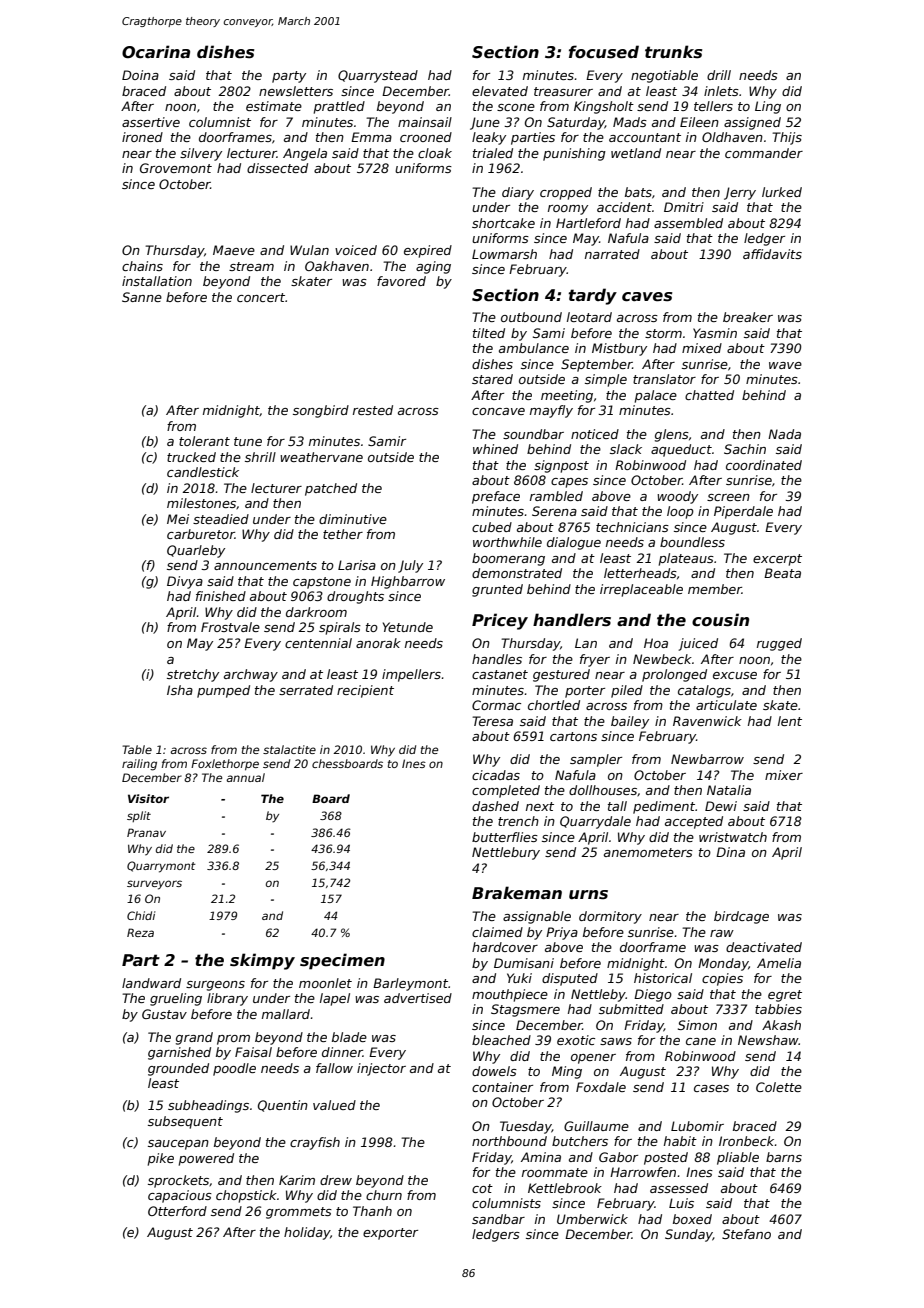 The height and width of the screenshot is (1308, 924). Describe the element at coordinates (482, 1188) in the screenshot. I see `cot` at that location.
